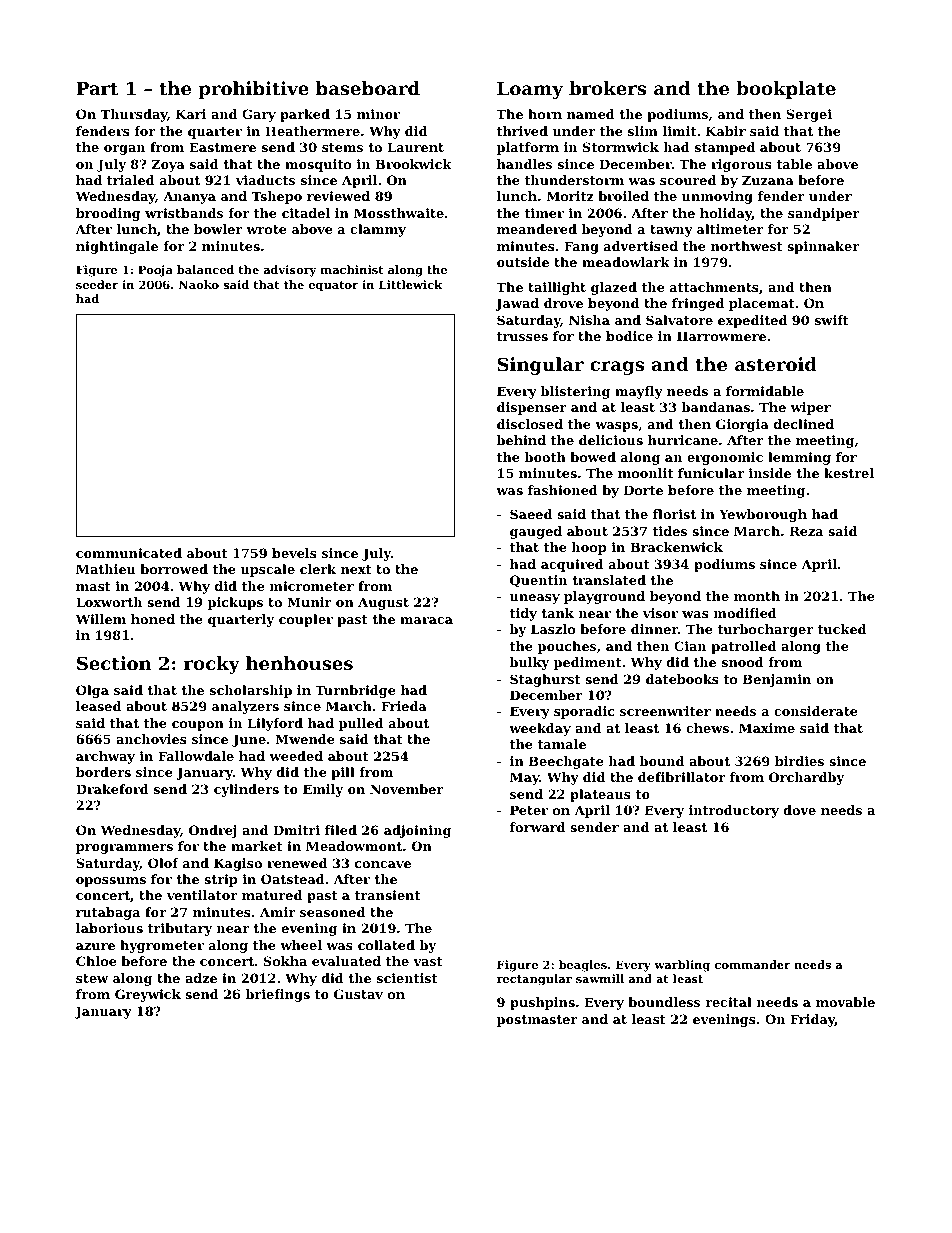 Image resolution: width=952 pixels, height=1233 pixels. Describe the element at coordinates (570, 196) in the screenshot. I see `Moritz` at that location.
